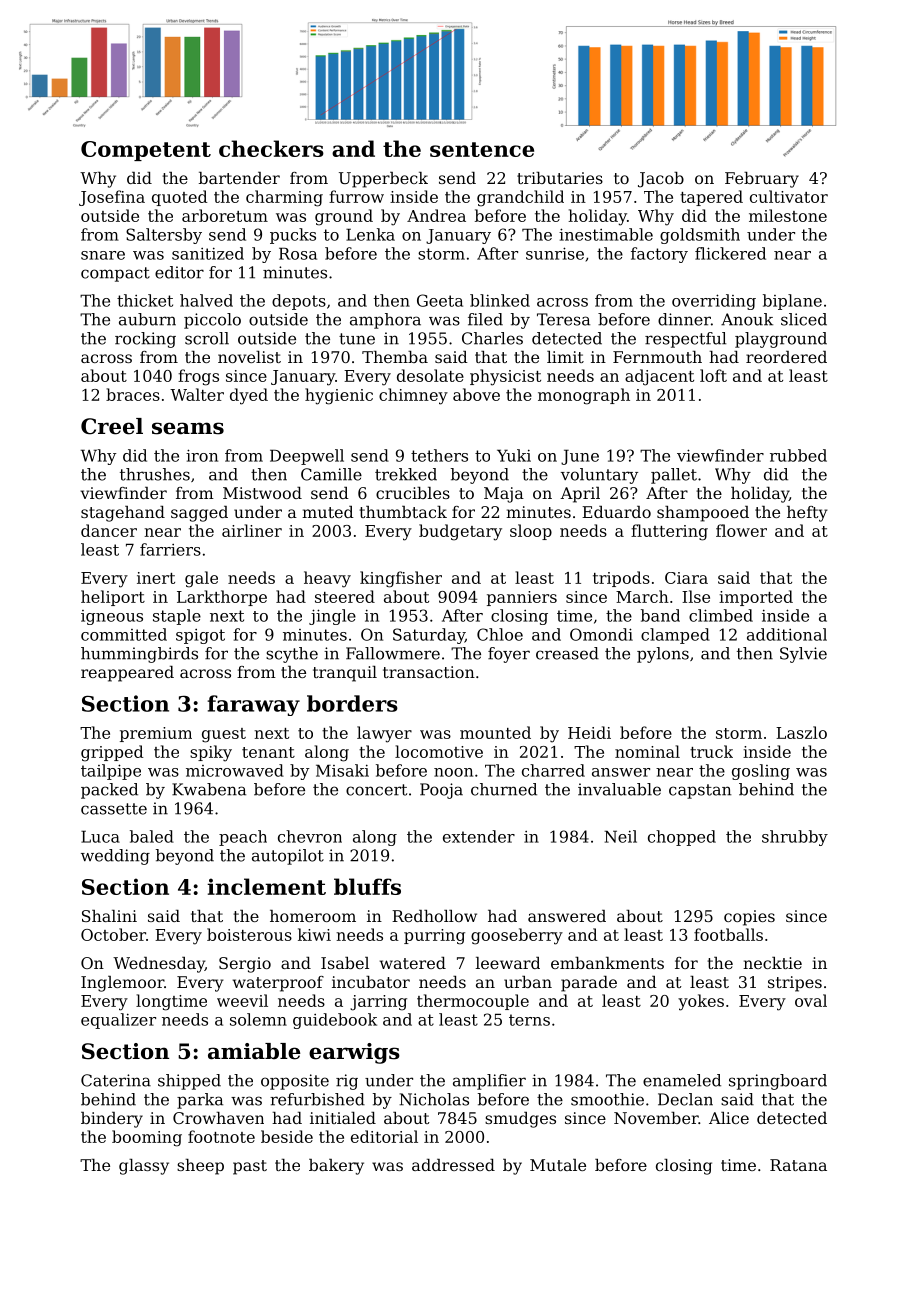 The height and width of the document is (1316, 908). Describe the element at coordinates (144, 1167) in the document. I see `glassy` at that location.
